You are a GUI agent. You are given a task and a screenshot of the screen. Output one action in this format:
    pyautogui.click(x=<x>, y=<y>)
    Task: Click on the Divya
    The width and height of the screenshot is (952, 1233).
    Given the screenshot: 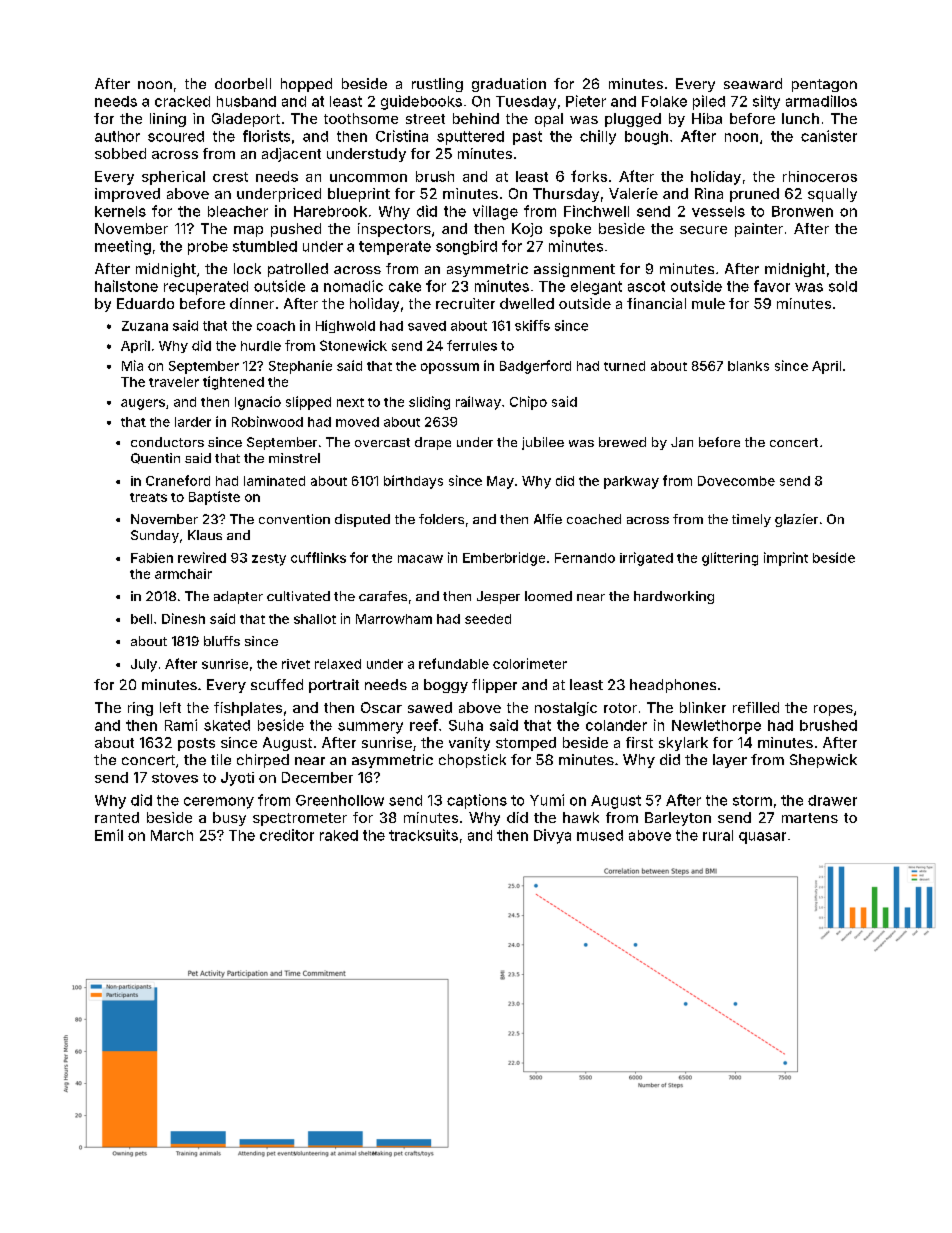 What is the action you would take?
    pyautogui.click(x=552, y=836)
